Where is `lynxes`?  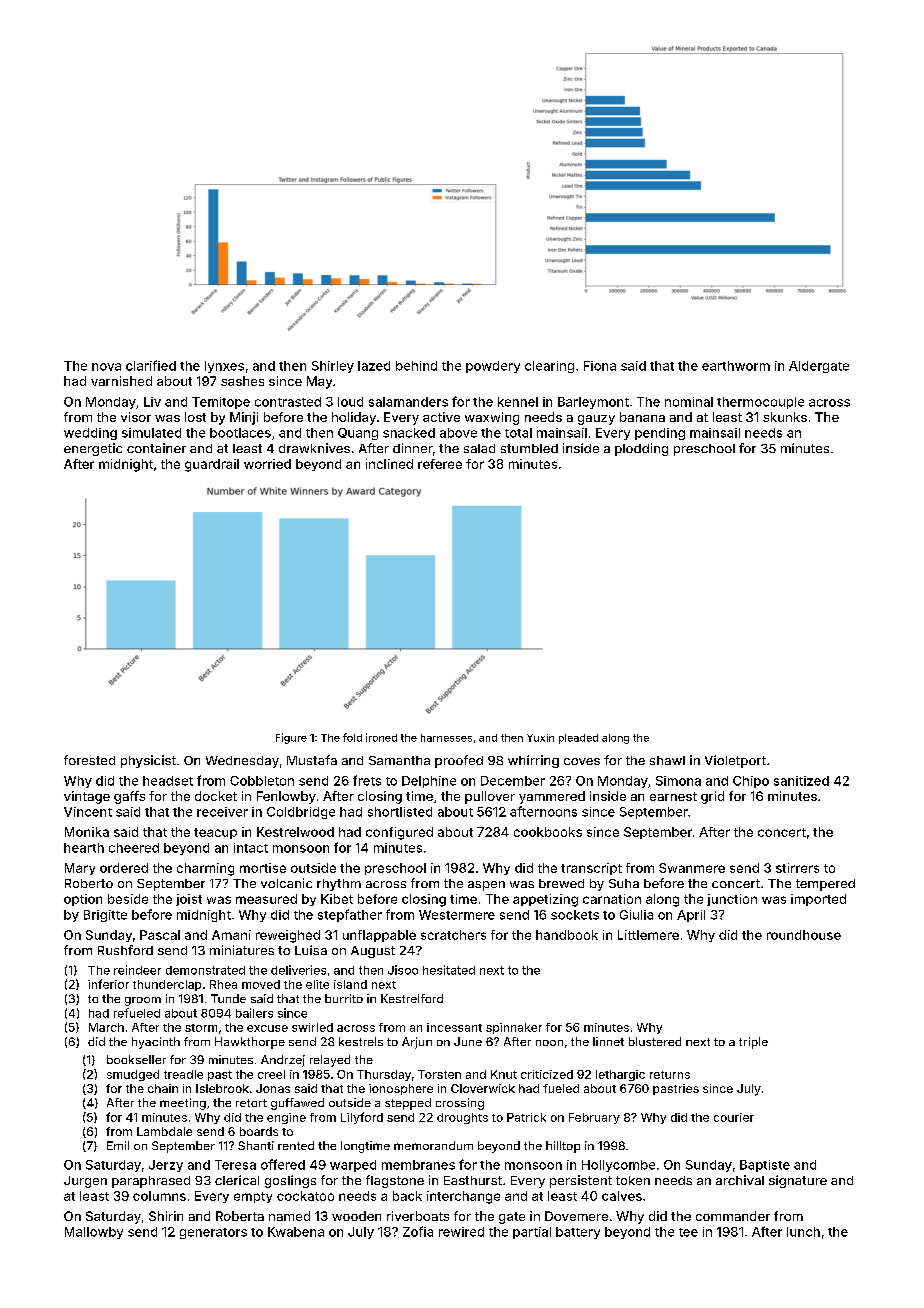
lynxes is located at coordinates (224, 367).
